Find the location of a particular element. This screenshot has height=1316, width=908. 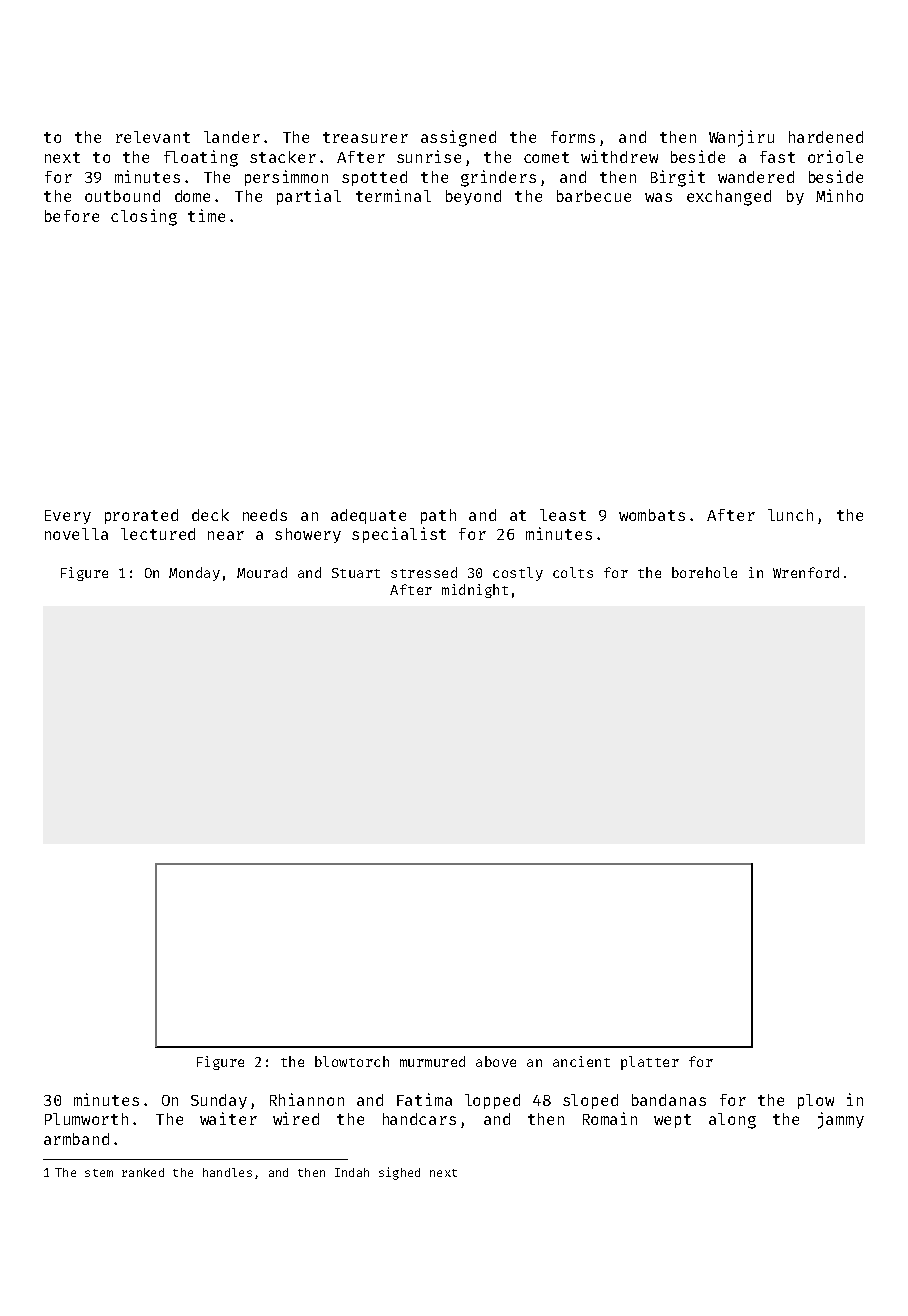

along is located at coordinates (732, 1121).
